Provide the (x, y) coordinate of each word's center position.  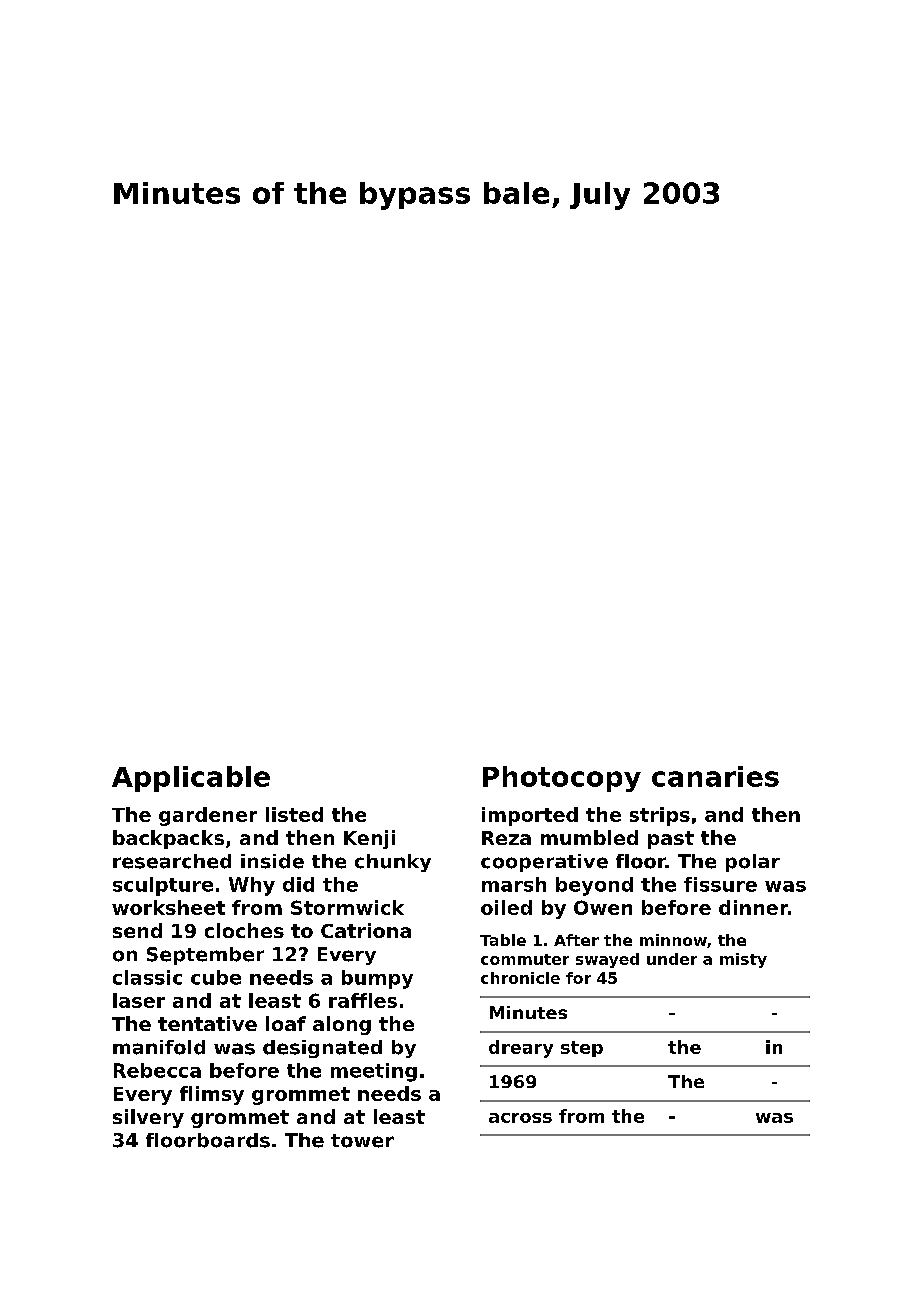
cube (216, 977)
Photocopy (562, 779)
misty (743, 960)
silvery (148, 1118)
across (520, 1118)
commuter (525, 959)
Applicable (191, 779)
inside (272, 861)
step (582, 1049)
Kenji (369, 839)
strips (660, 816)
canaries (715, 776)
